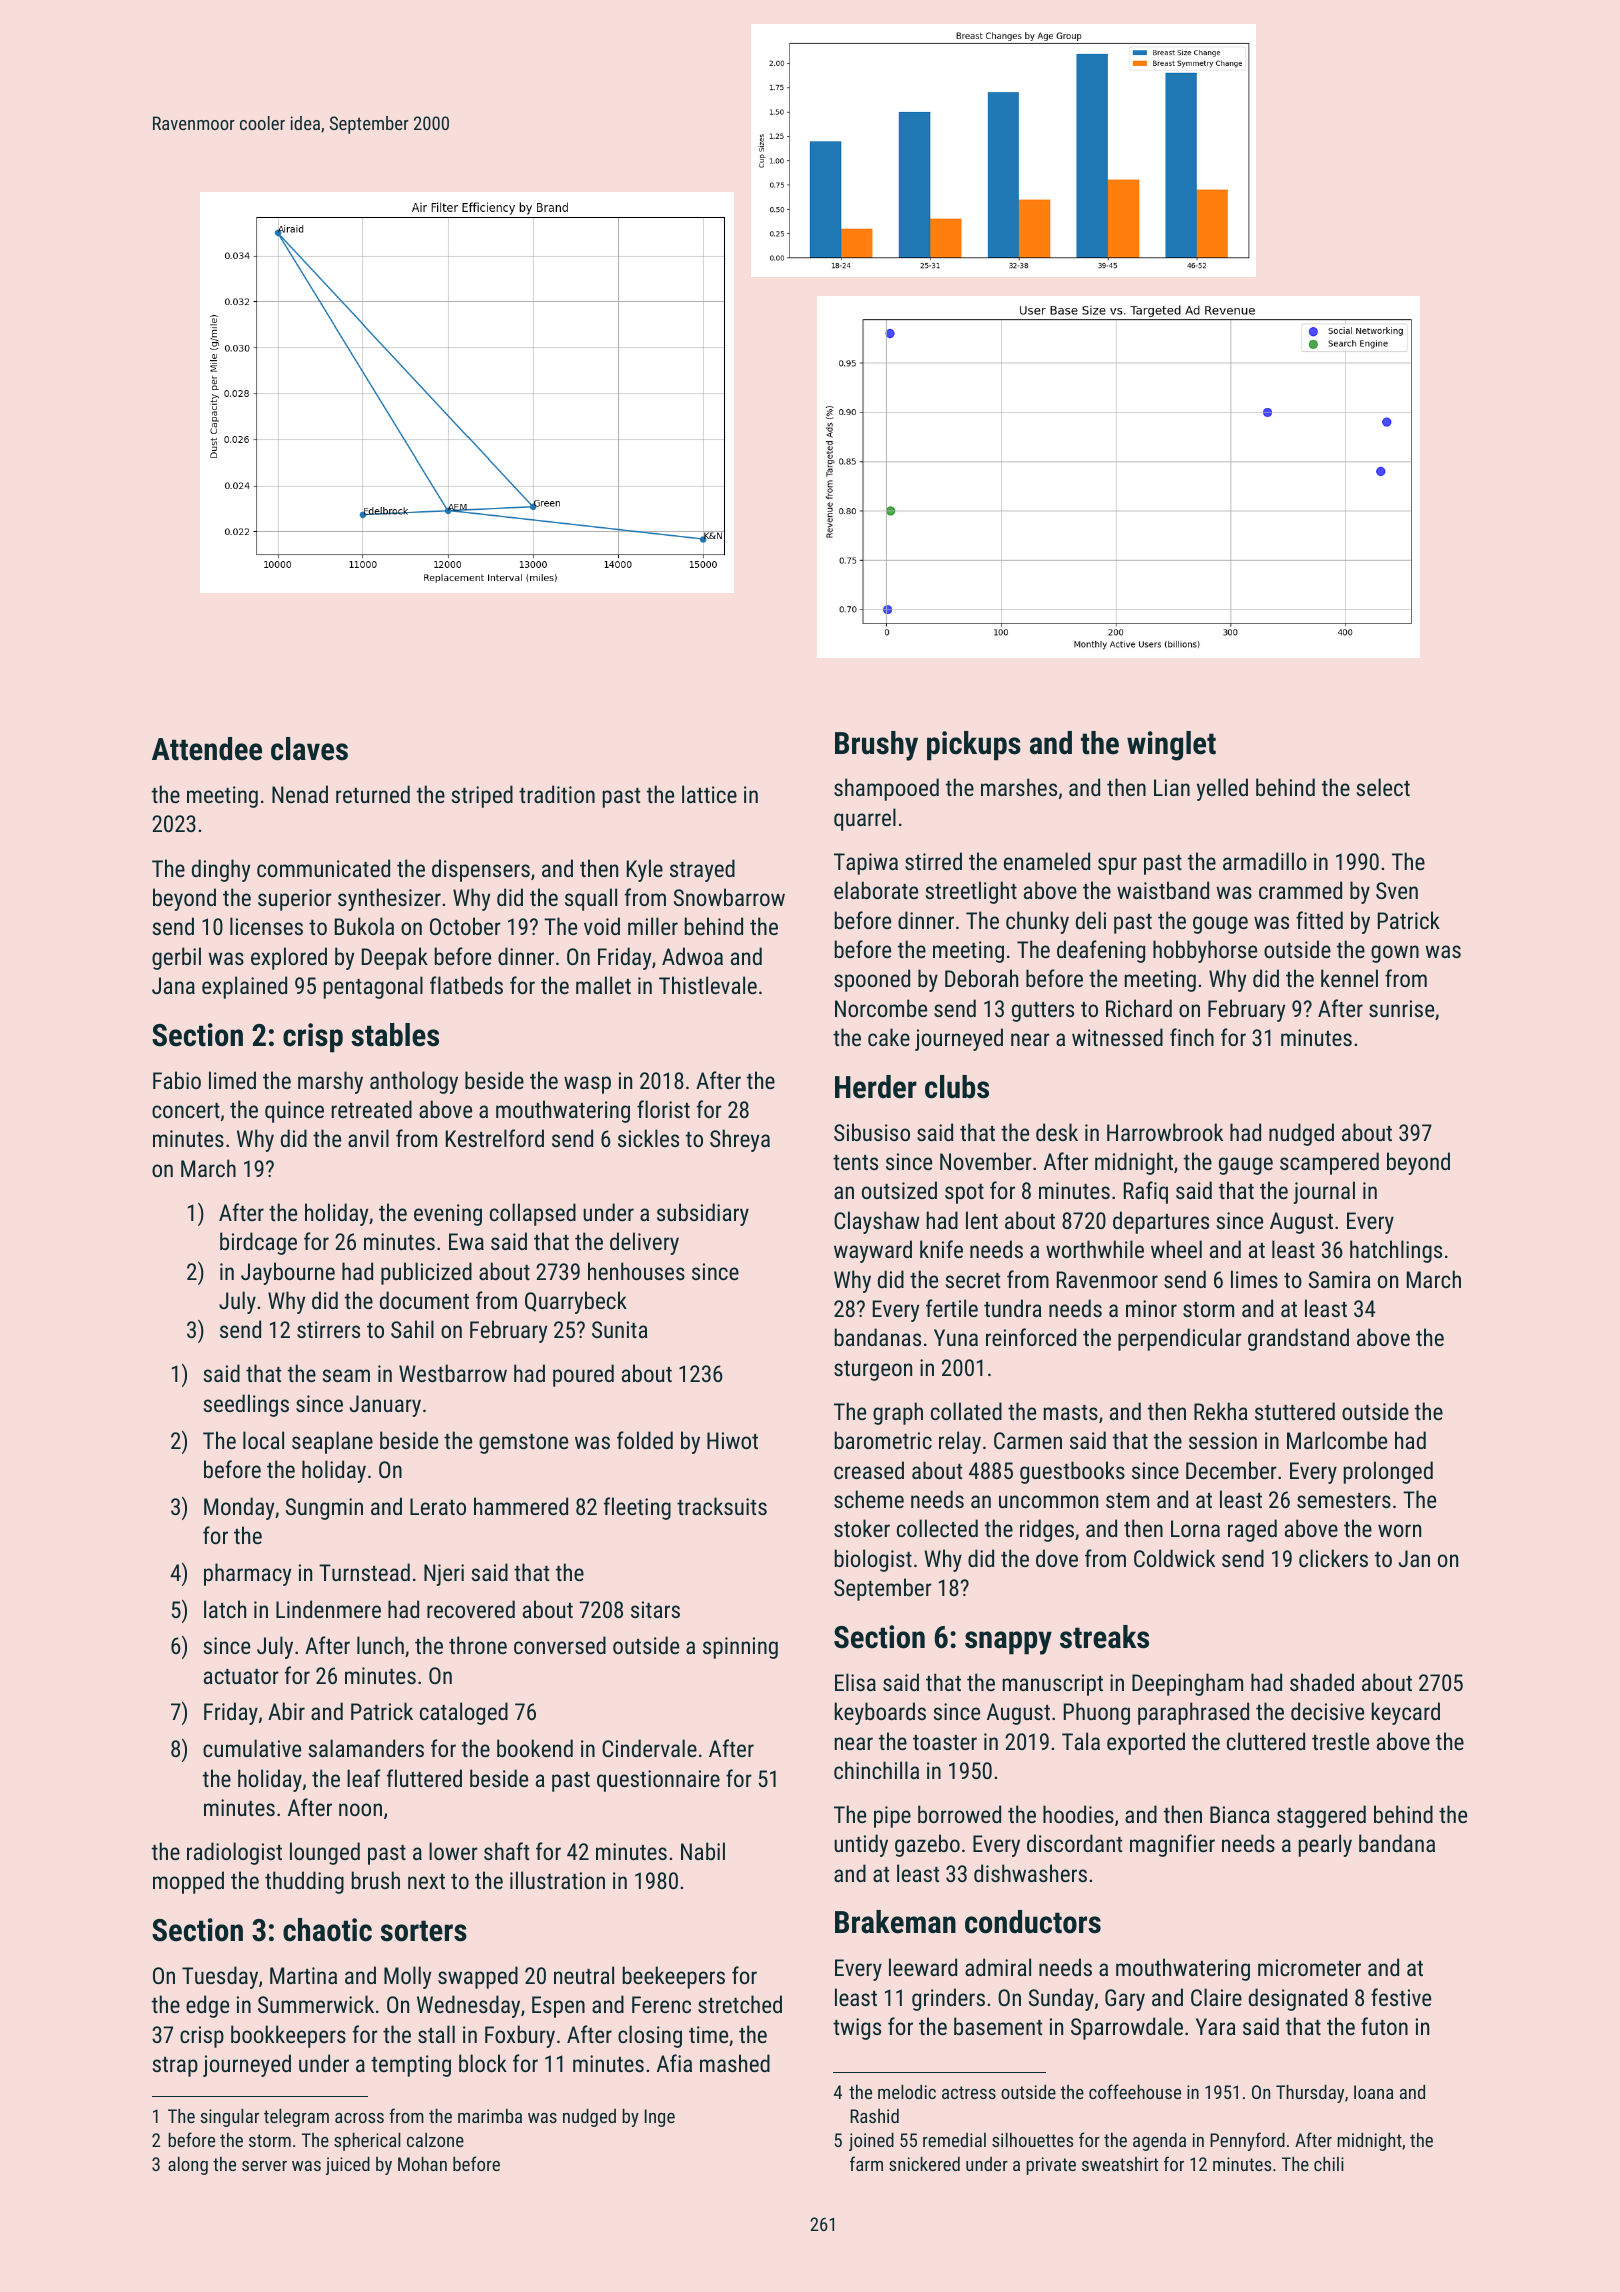 The height and width of the image is (2292, 1620). Describe the element at coordinates (252, 1748) in the image. I see `cumulative` at that location.
